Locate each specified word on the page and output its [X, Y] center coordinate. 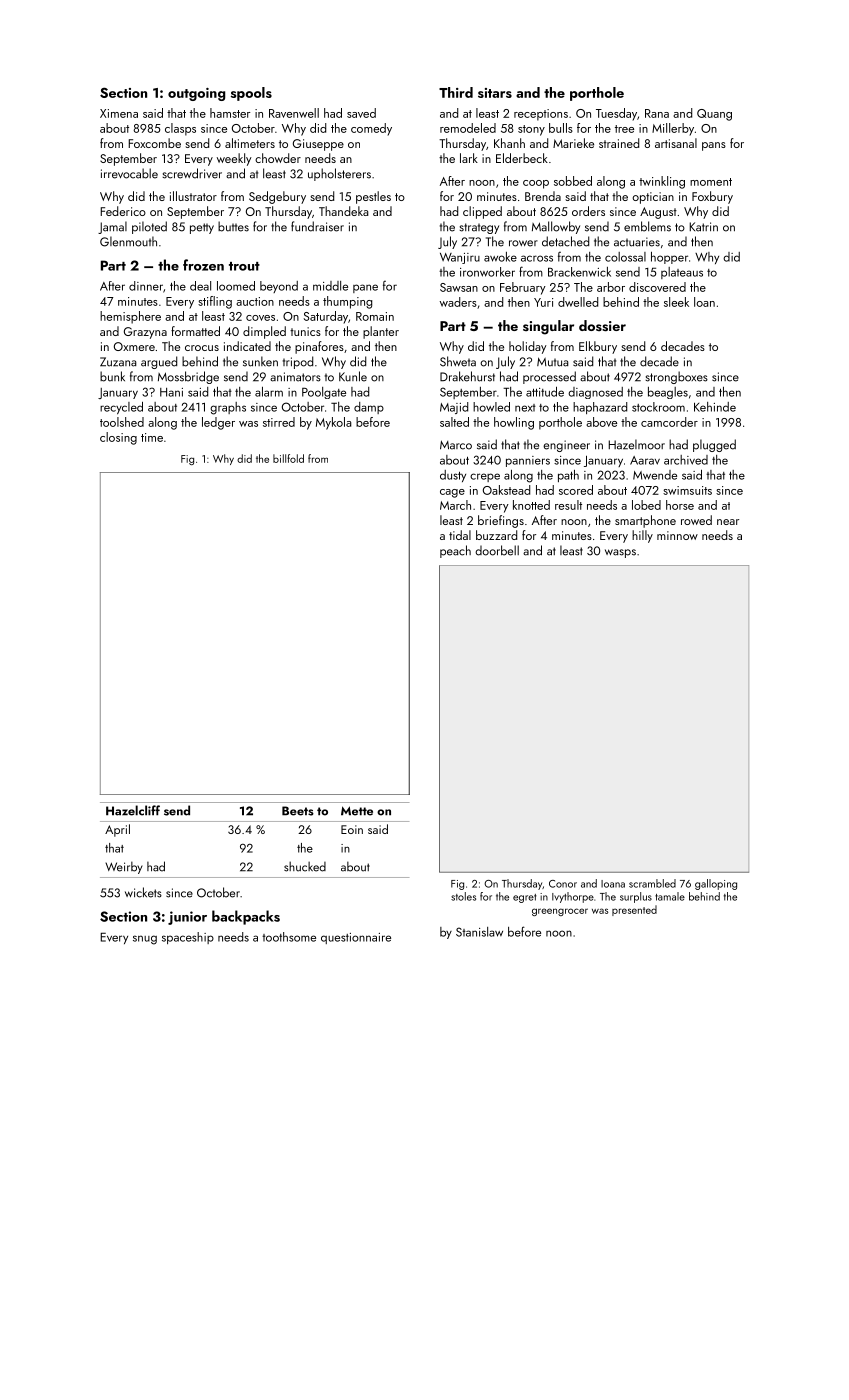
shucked [305, 866]
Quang [714, 115]
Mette [357, 811]
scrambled [652, 883]
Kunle [353, 376]
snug [145, 940]
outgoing [196, 94]
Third [456, 92]
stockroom [658, 407]
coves [260, 318]
